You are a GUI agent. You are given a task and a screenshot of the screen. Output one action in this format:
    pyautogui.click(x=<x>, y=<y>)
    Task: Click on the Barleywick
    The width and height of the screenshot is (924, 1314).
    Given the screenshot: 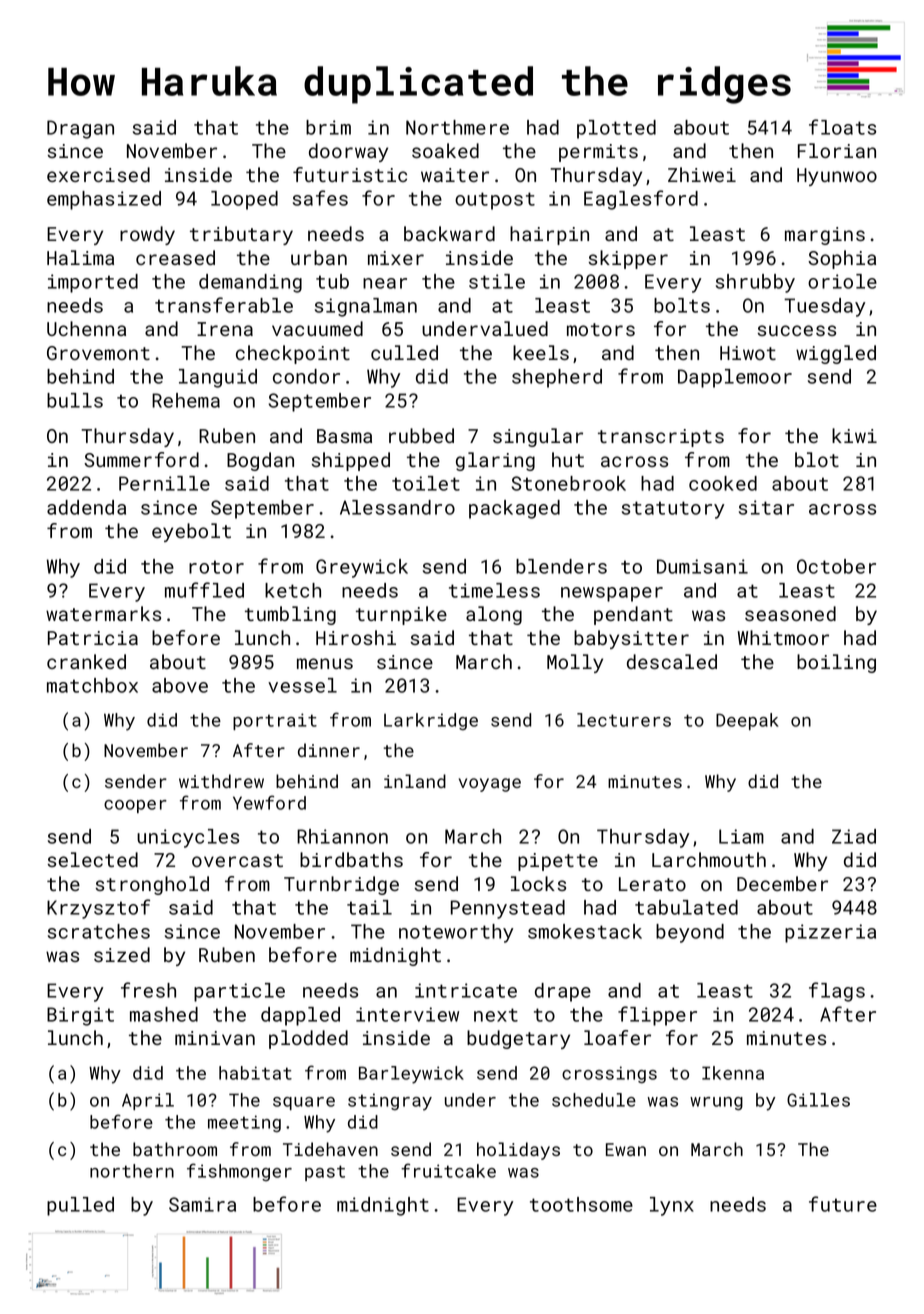 What is the action you would take?
    pyautogui.click(x=411, y=1075)
